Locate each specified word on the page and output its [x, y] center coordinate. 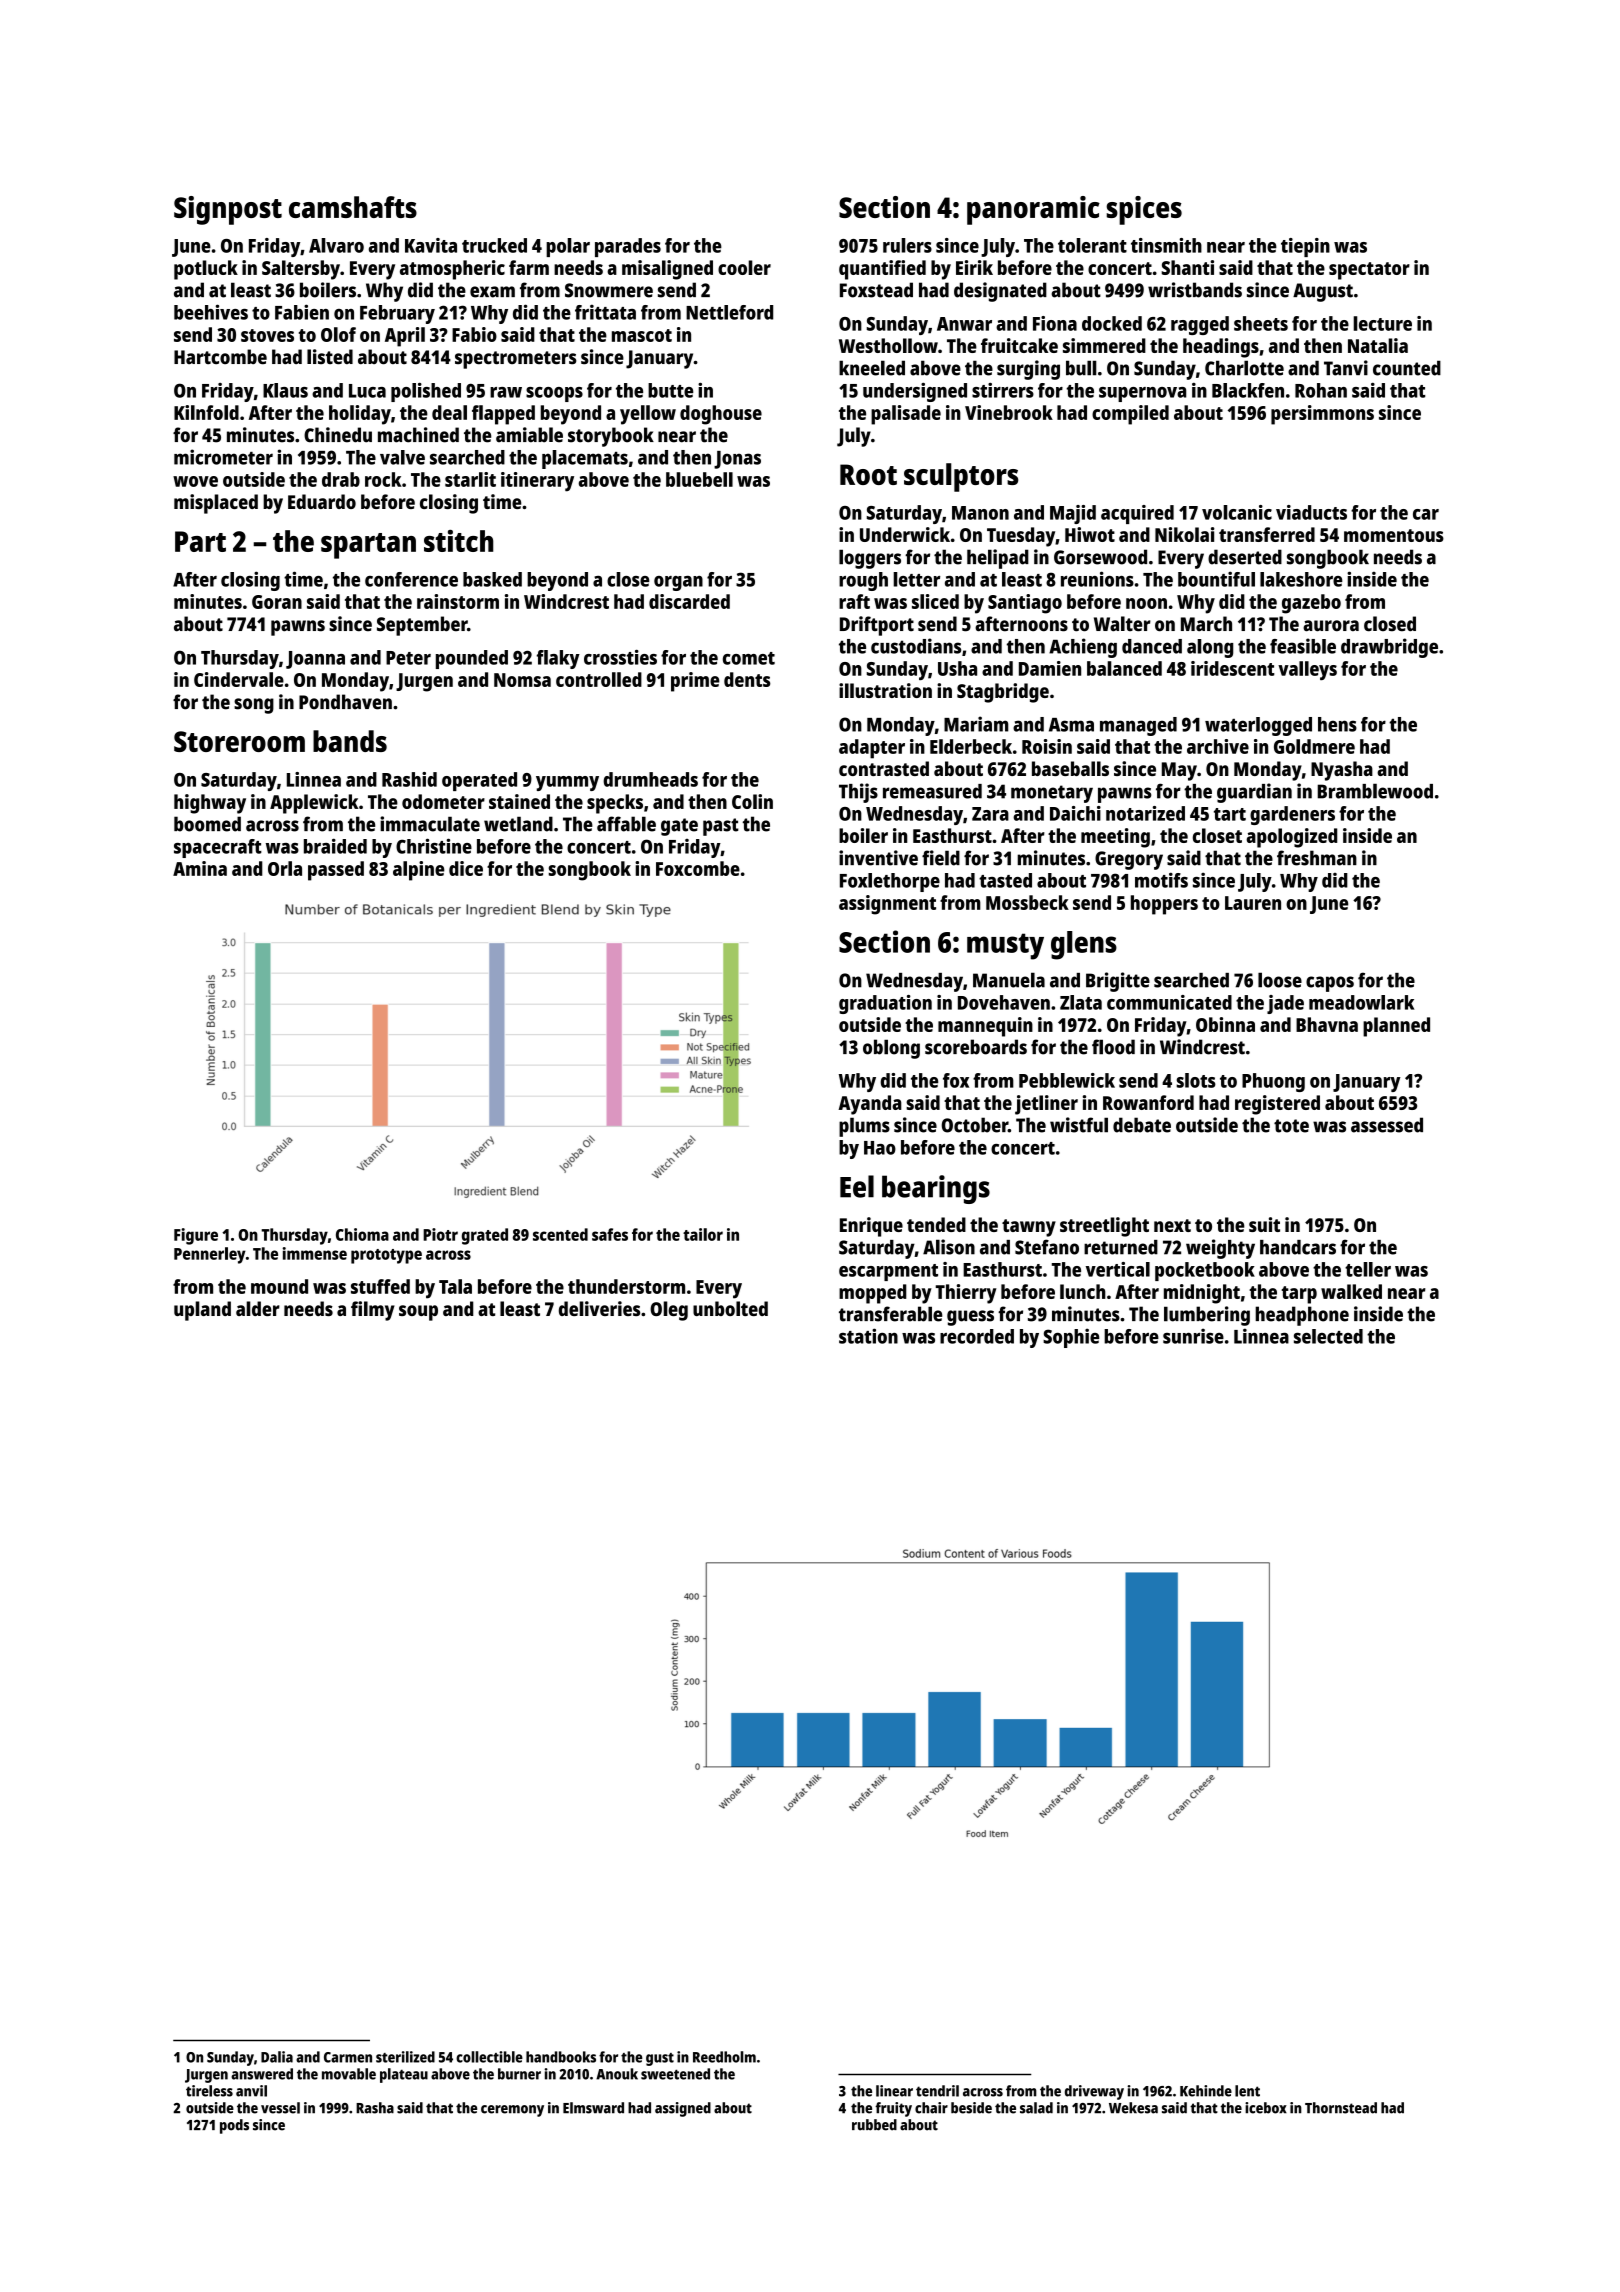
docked [1112, 323]
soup [418, 1313]
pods [234, 2126]
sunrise [1193, 1336]
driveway [1094, 2092]
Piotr [440, 1234]
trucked [494, 245]
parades [628, 247]
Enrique [871, 1227]
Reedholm [724, 2057]
